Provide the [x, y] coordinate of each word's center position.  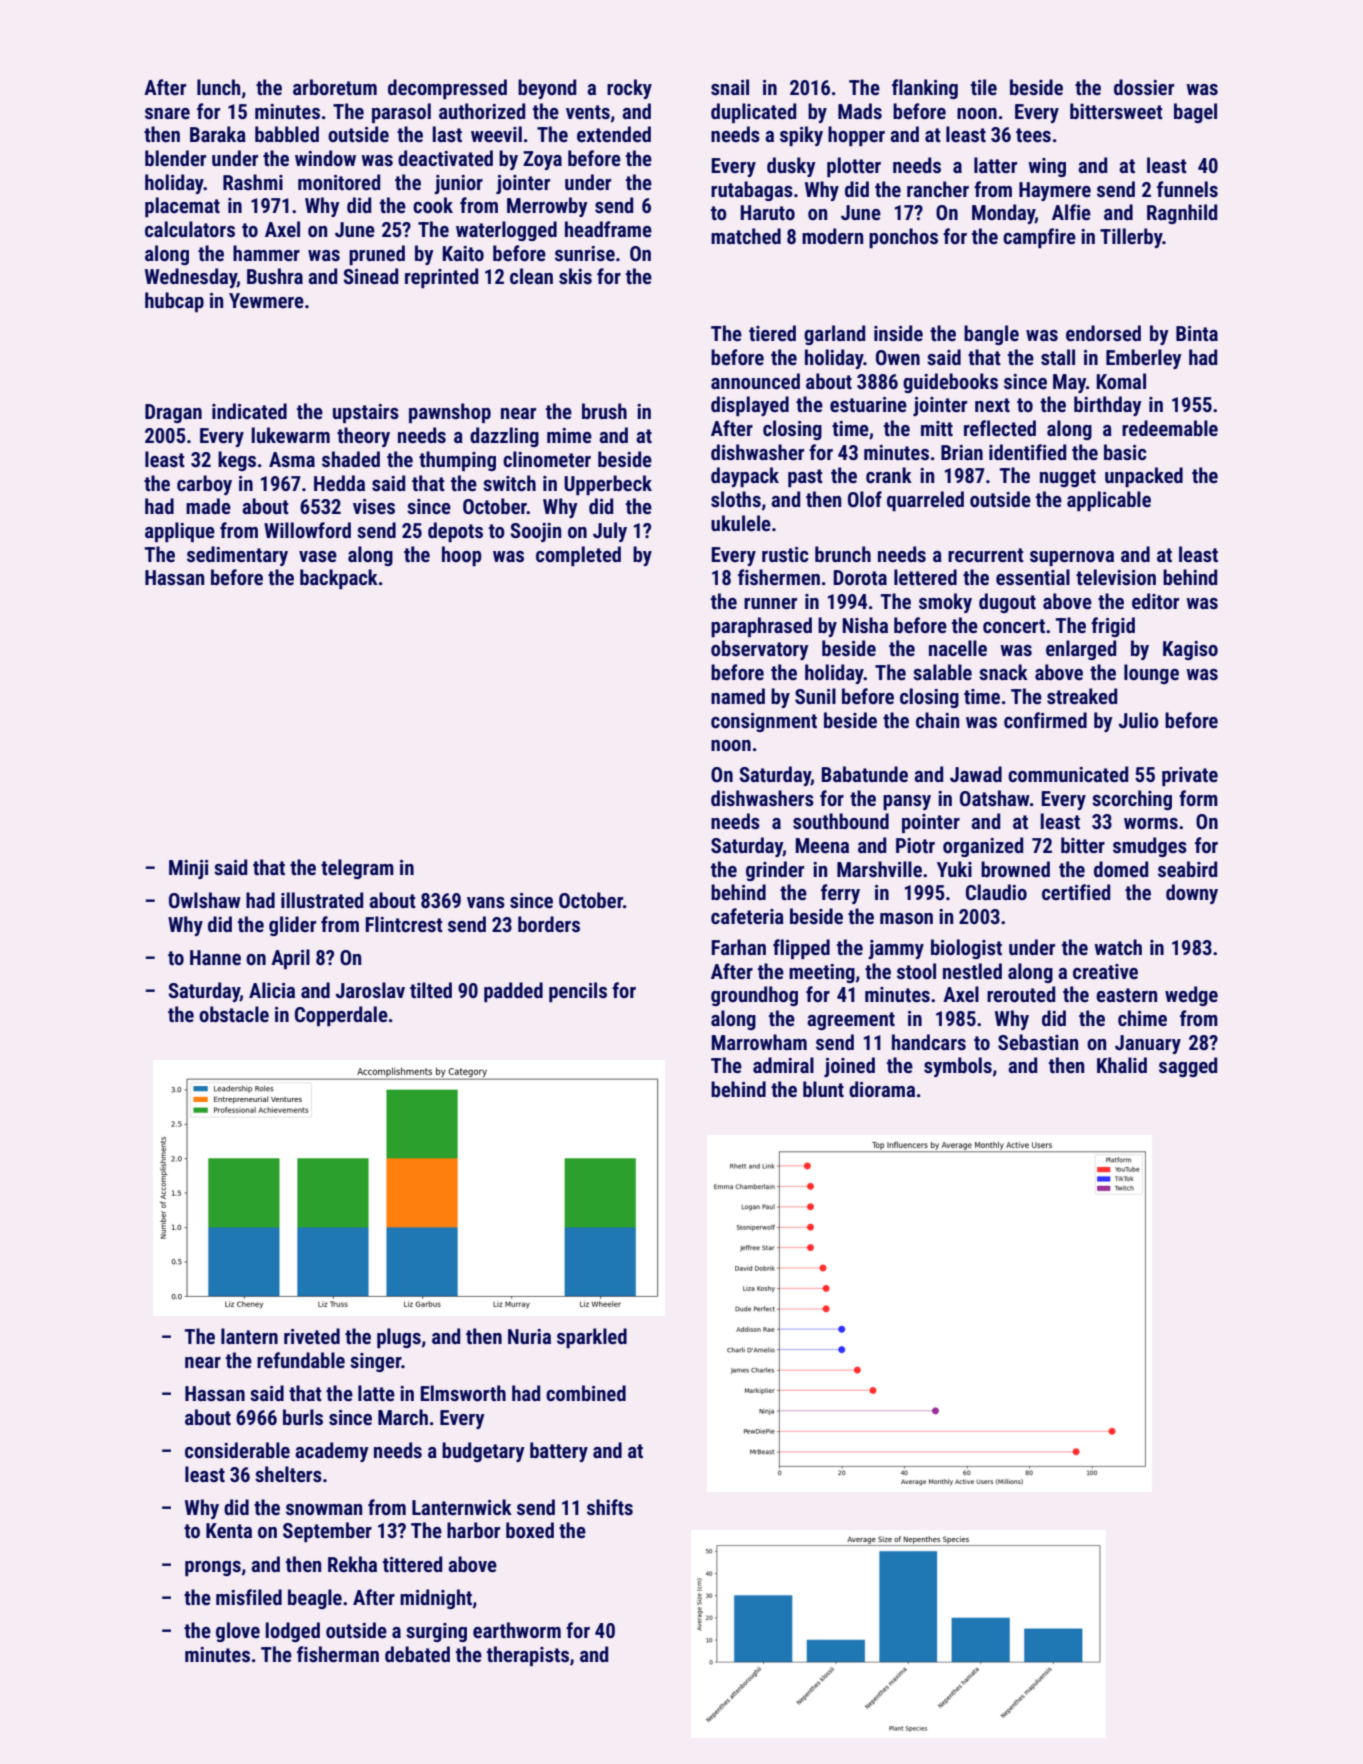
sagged [1188, 1067]
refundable [301, 1360]
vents [588, 112]
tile [984, 87]
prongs [213, 1568]
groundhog [754, 996]
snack [1003, 672]
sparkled [592, 1338]
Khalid [1122, 1065]
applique [180, 532]
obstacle [234, 1014]
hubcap [174, 302]
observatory [760, 650]
